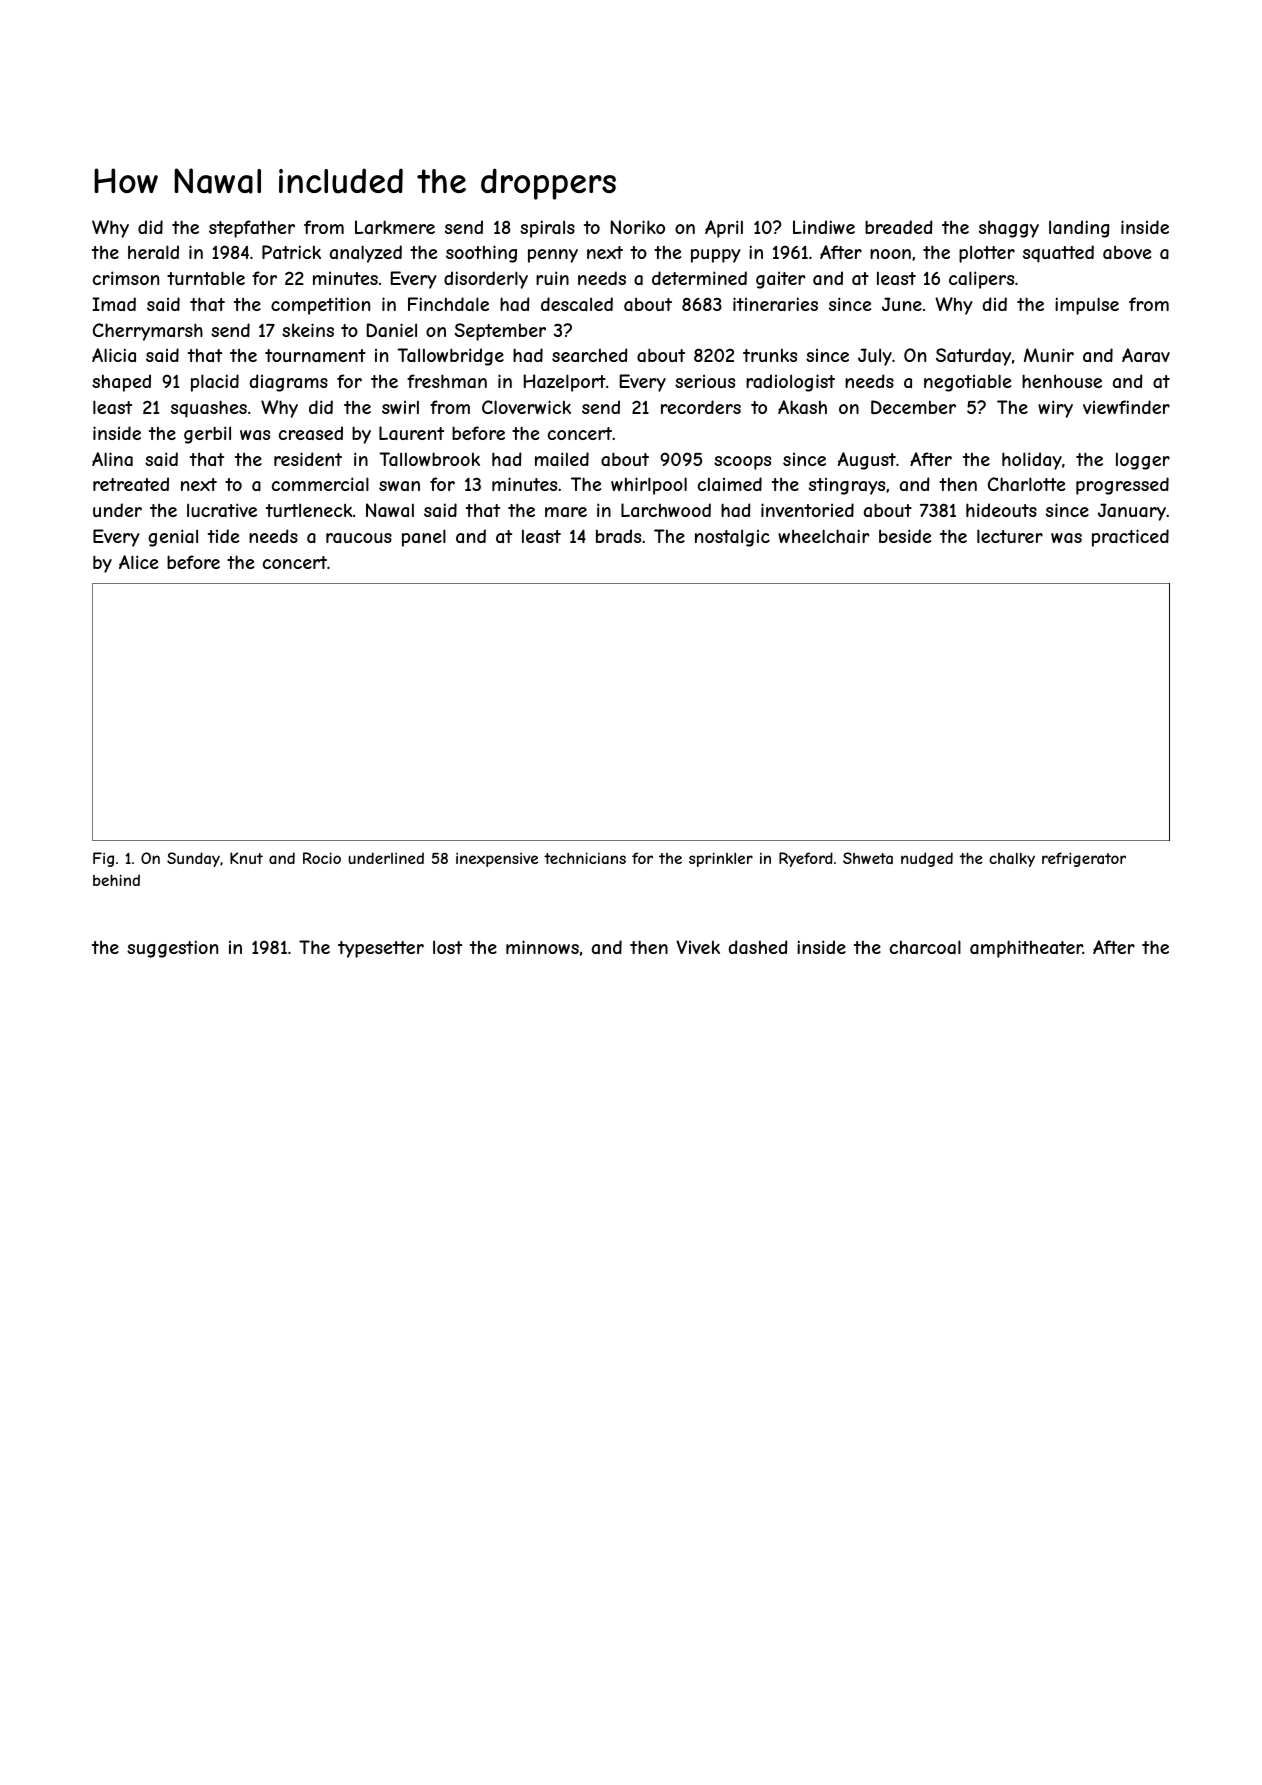 This document has height=1785, width=1262. I want to click on panel, so click(424, 538).
